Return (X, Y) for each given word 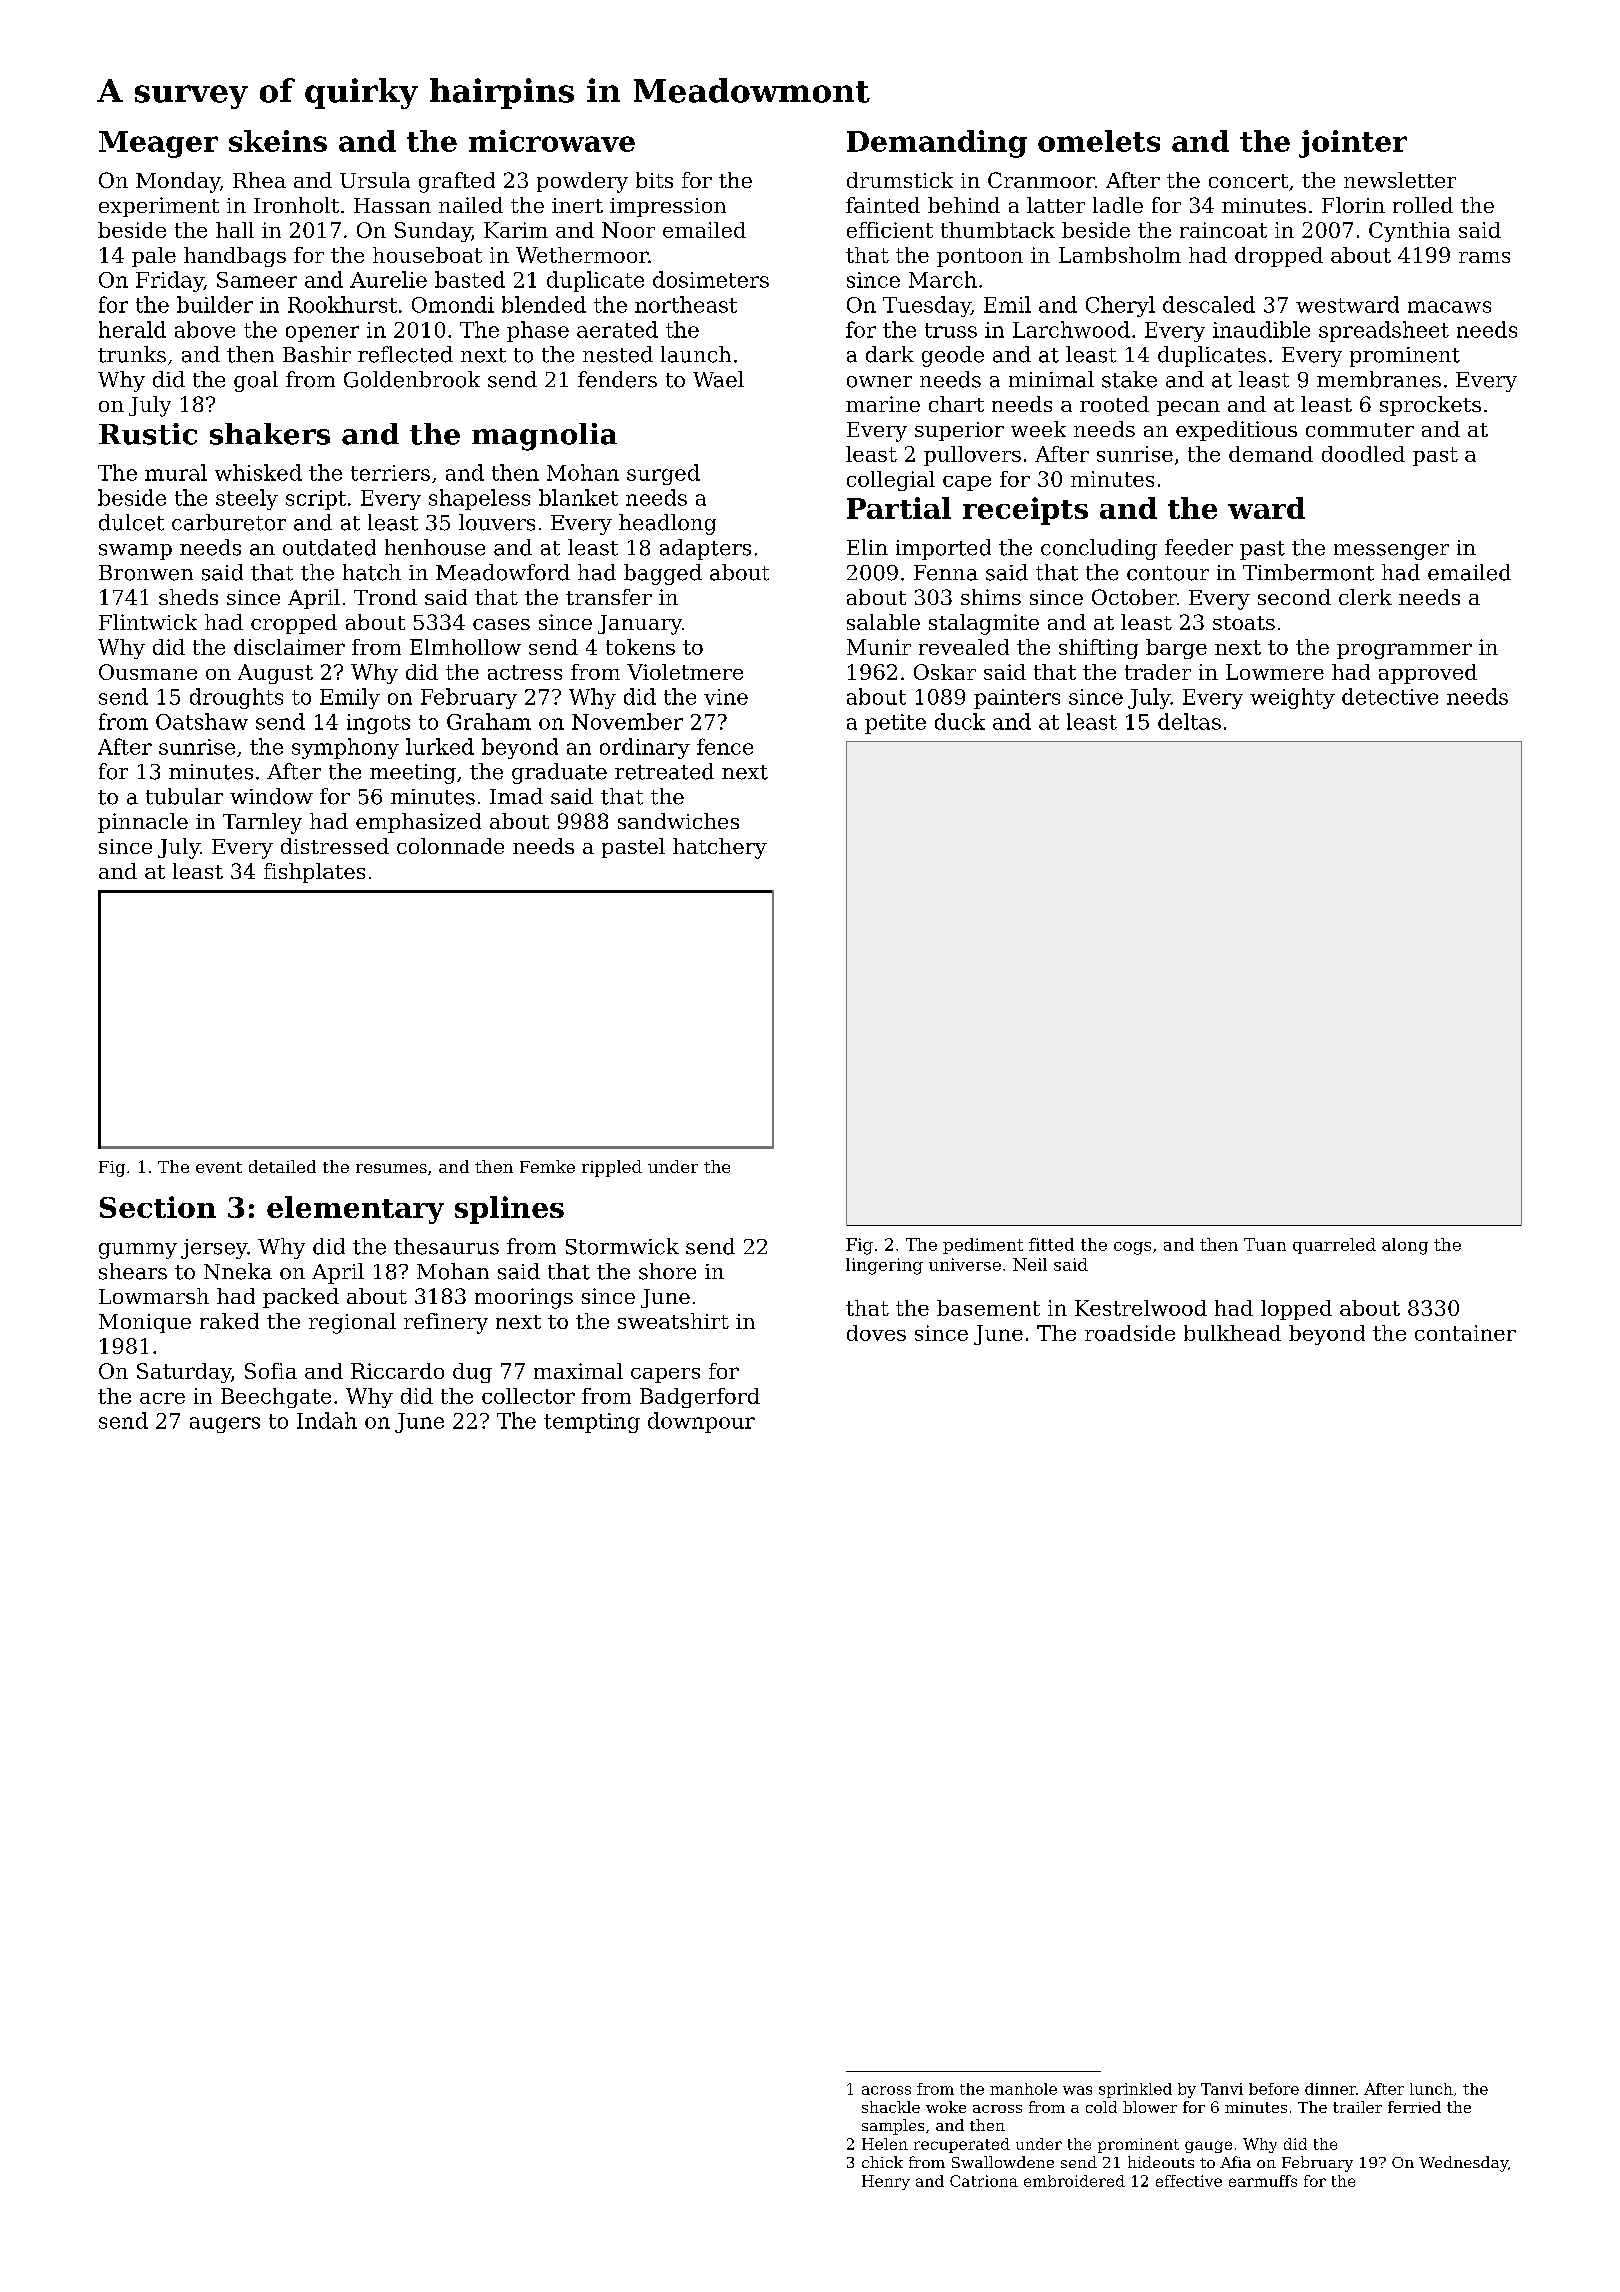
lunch (1431, 2089)
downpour (701, 1422)
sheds (188, 597)
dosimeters (711, 279)
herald (132, 329)
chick (882, 2162)
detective (1390, 696)
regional (352, 1323)
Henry (886, 2182)
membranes (1379, 379)
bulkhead (1232, 1333)
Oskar (945, 672)
